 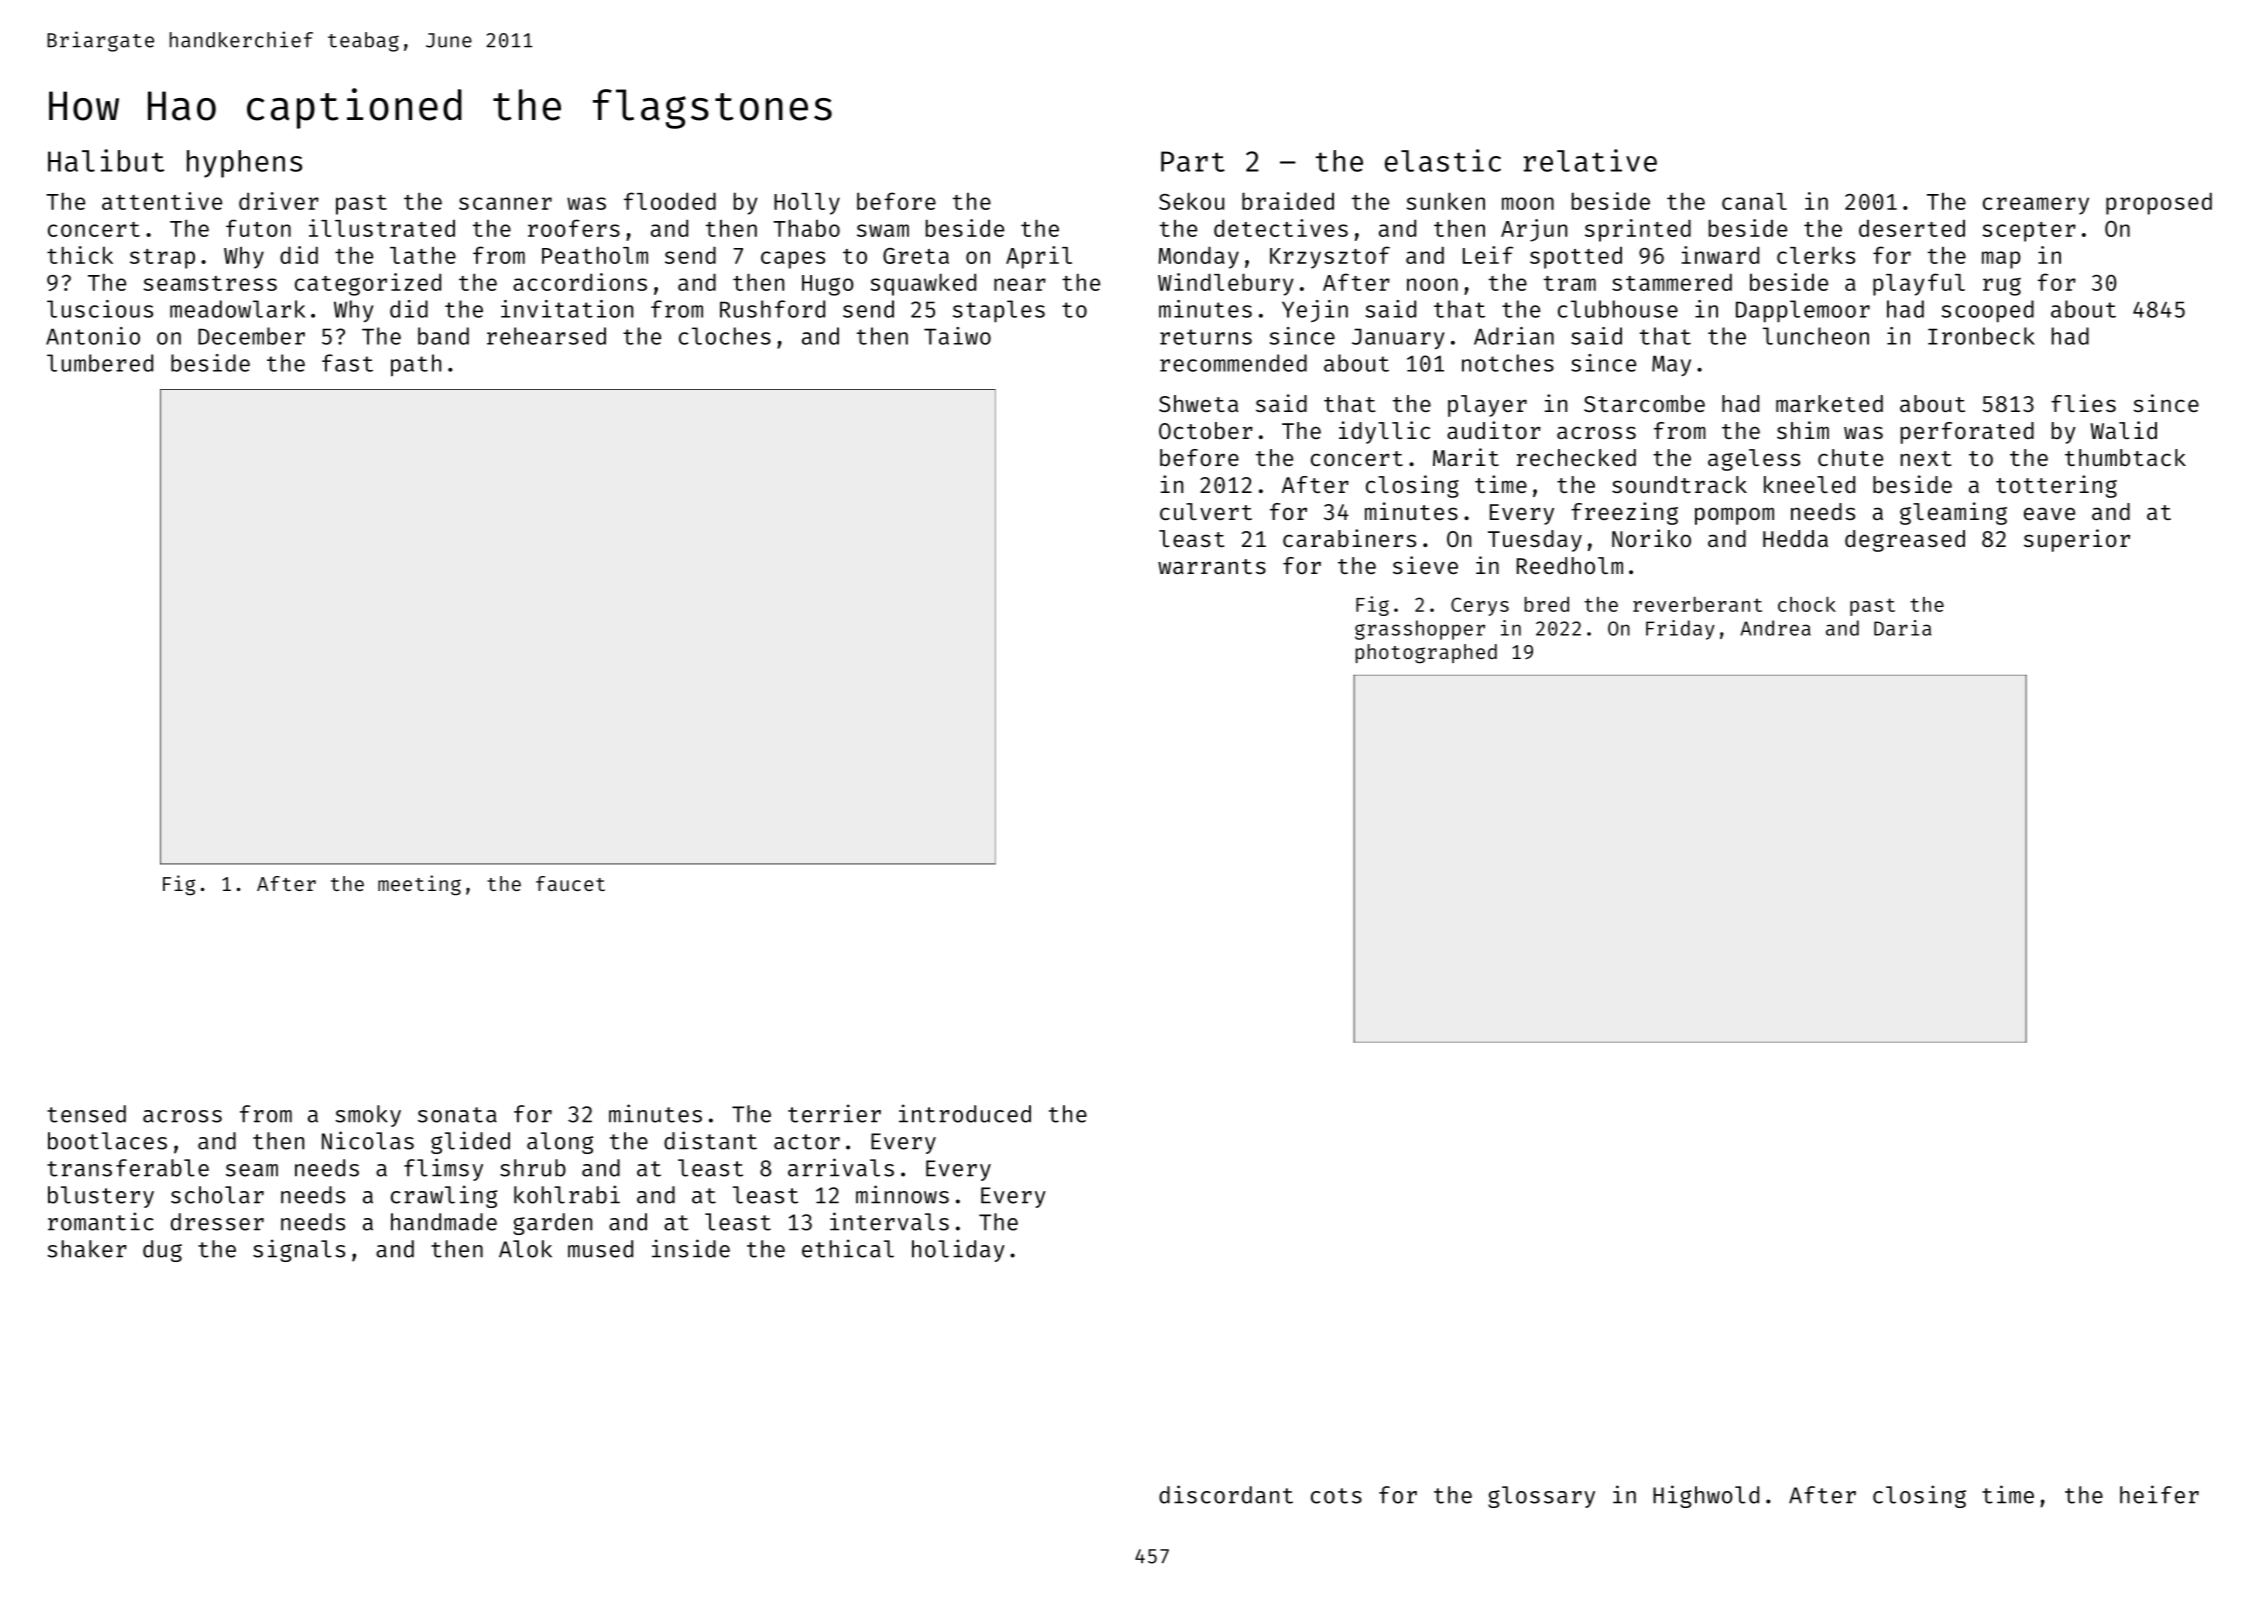 I want to click on heifer, so click(x=2159, y=1494).
